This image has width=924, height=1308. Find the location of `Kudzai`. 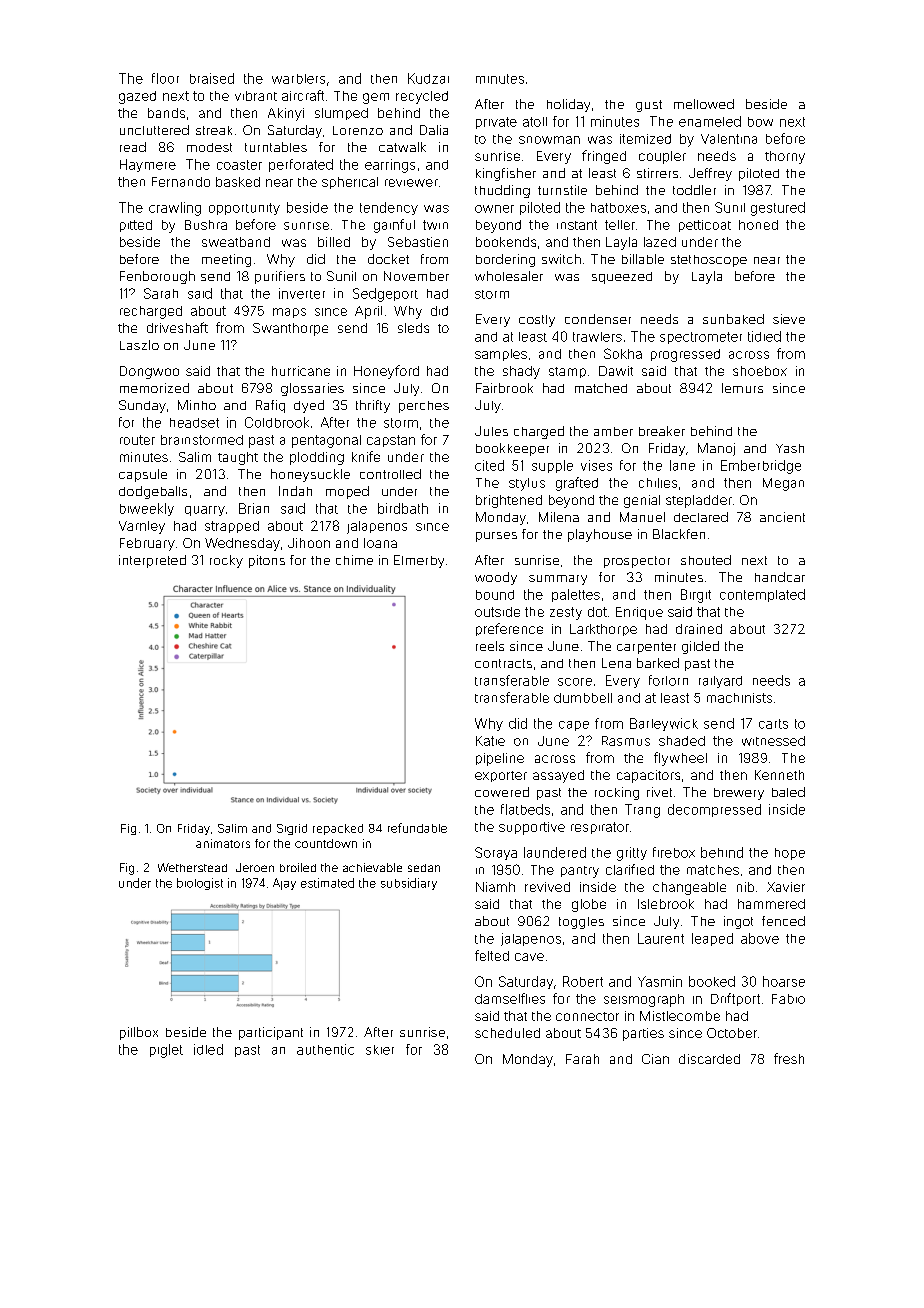

Kudzai is located at coordinates (428, 78).
